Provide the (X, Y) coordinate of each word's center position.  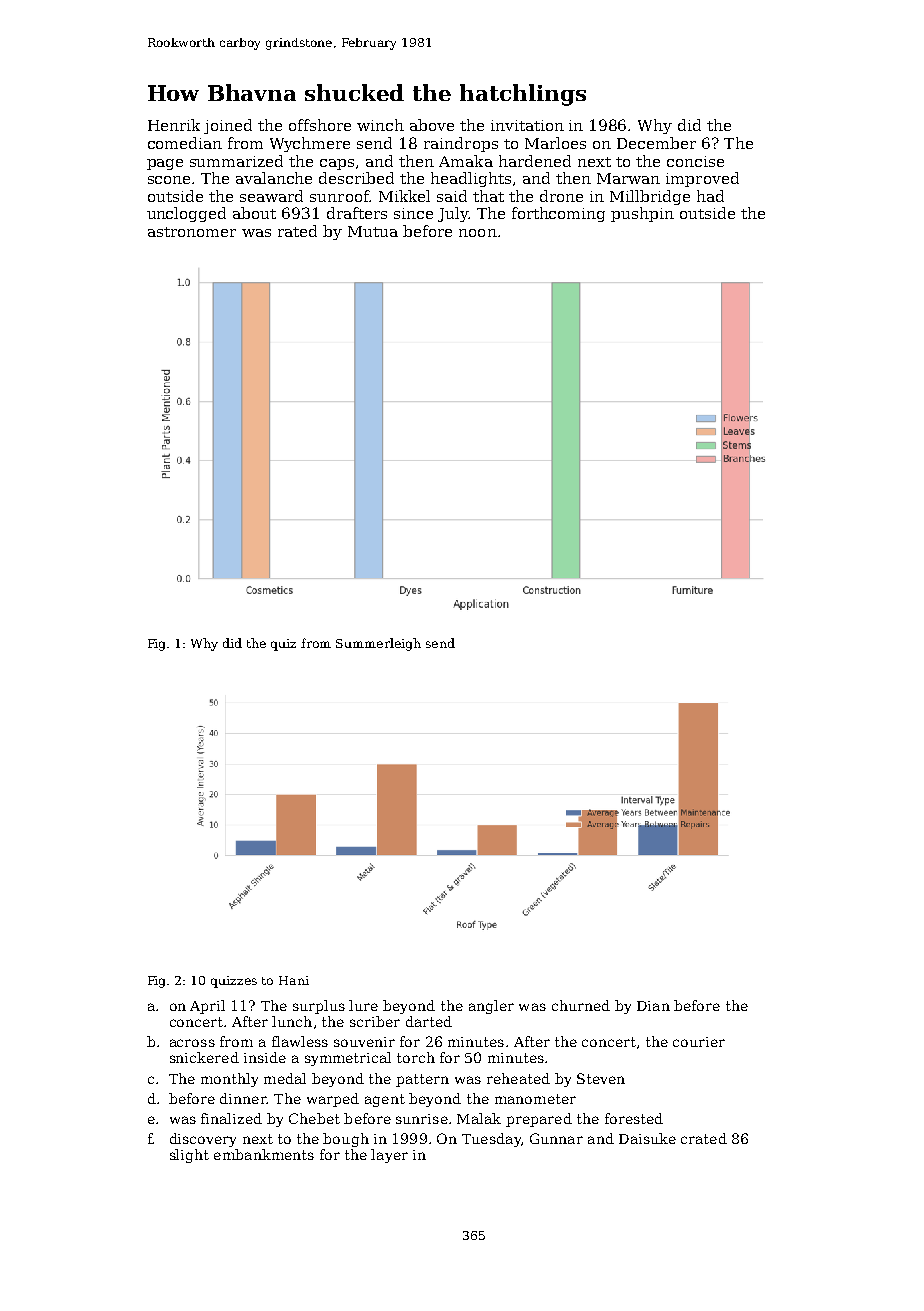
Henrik (174, 125)
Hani (294, 980)
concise (695, 161)
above (432, 125)
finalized (231, 1118)
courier (699, 1042)
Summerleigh (378, 644)
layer (389, 1156)
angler (491, 1007)
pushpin (642, 214)
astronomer (192, 232)
